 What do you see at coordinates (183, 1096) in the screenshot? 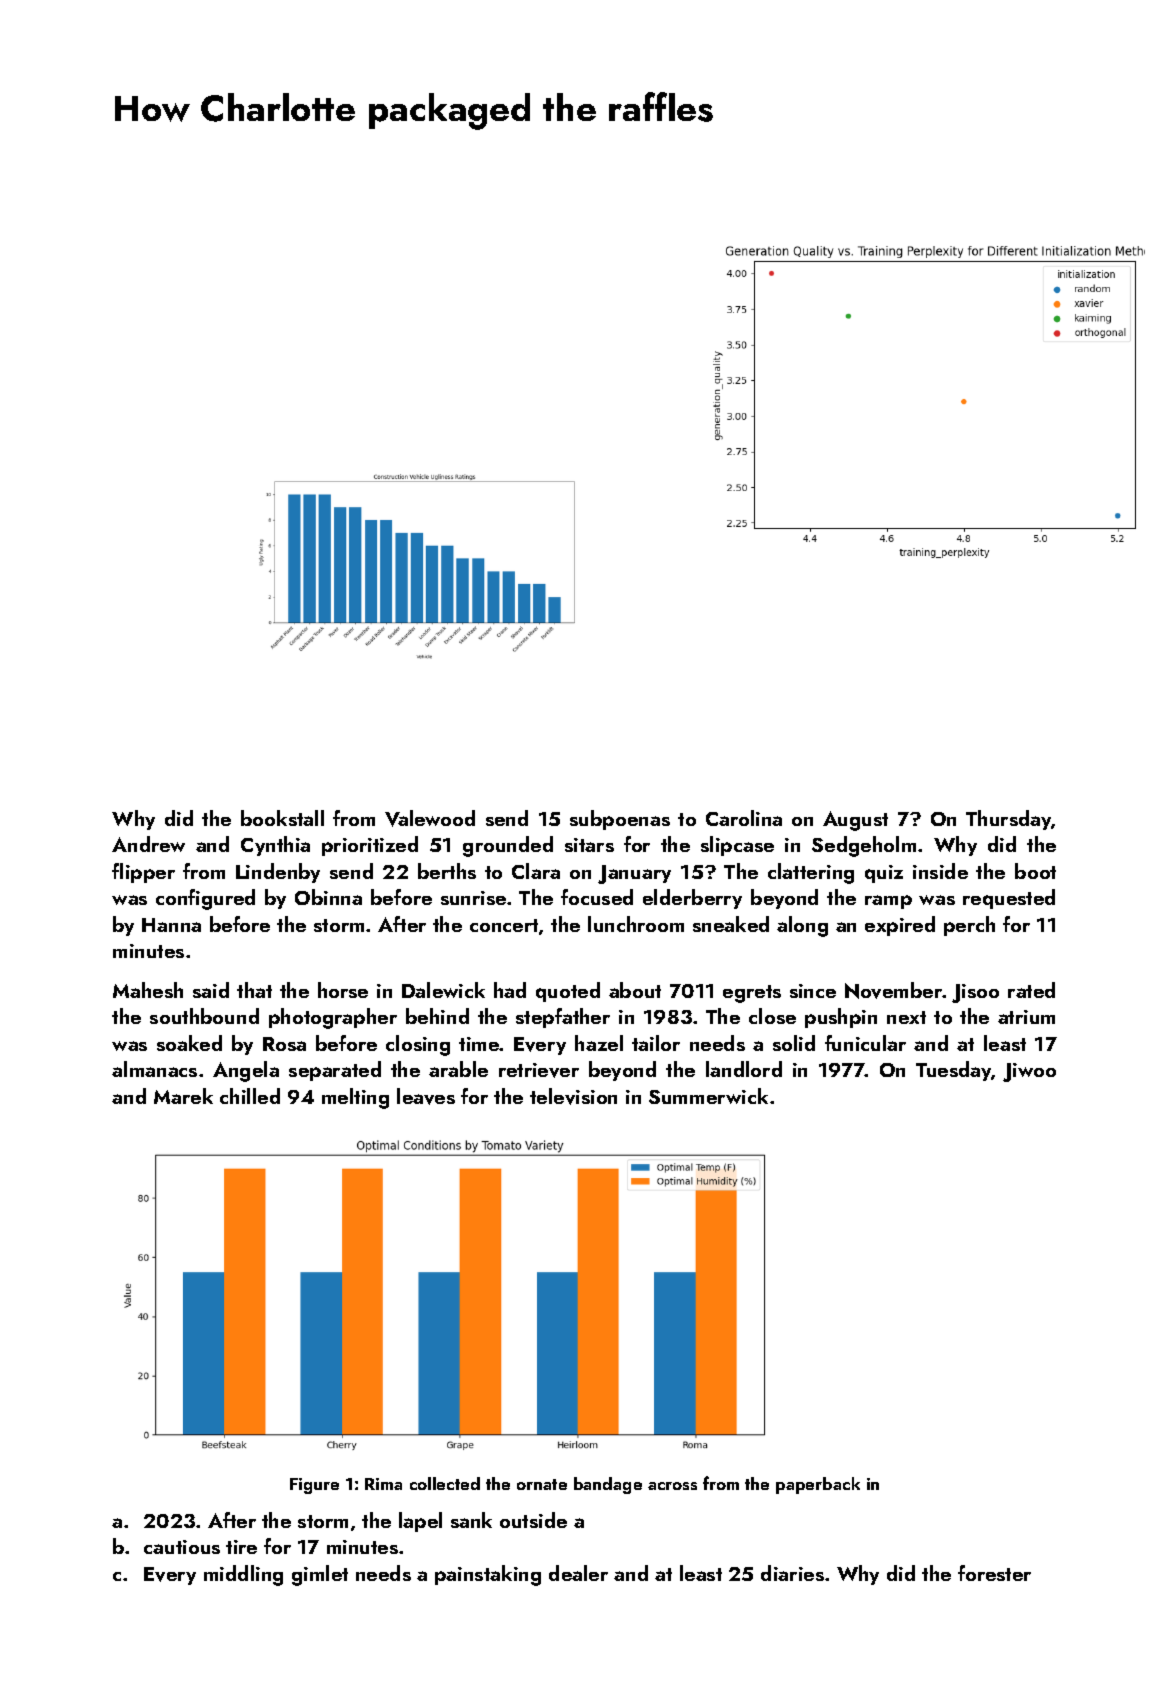
I see `Marek` at bounding box center [183, 1096].
